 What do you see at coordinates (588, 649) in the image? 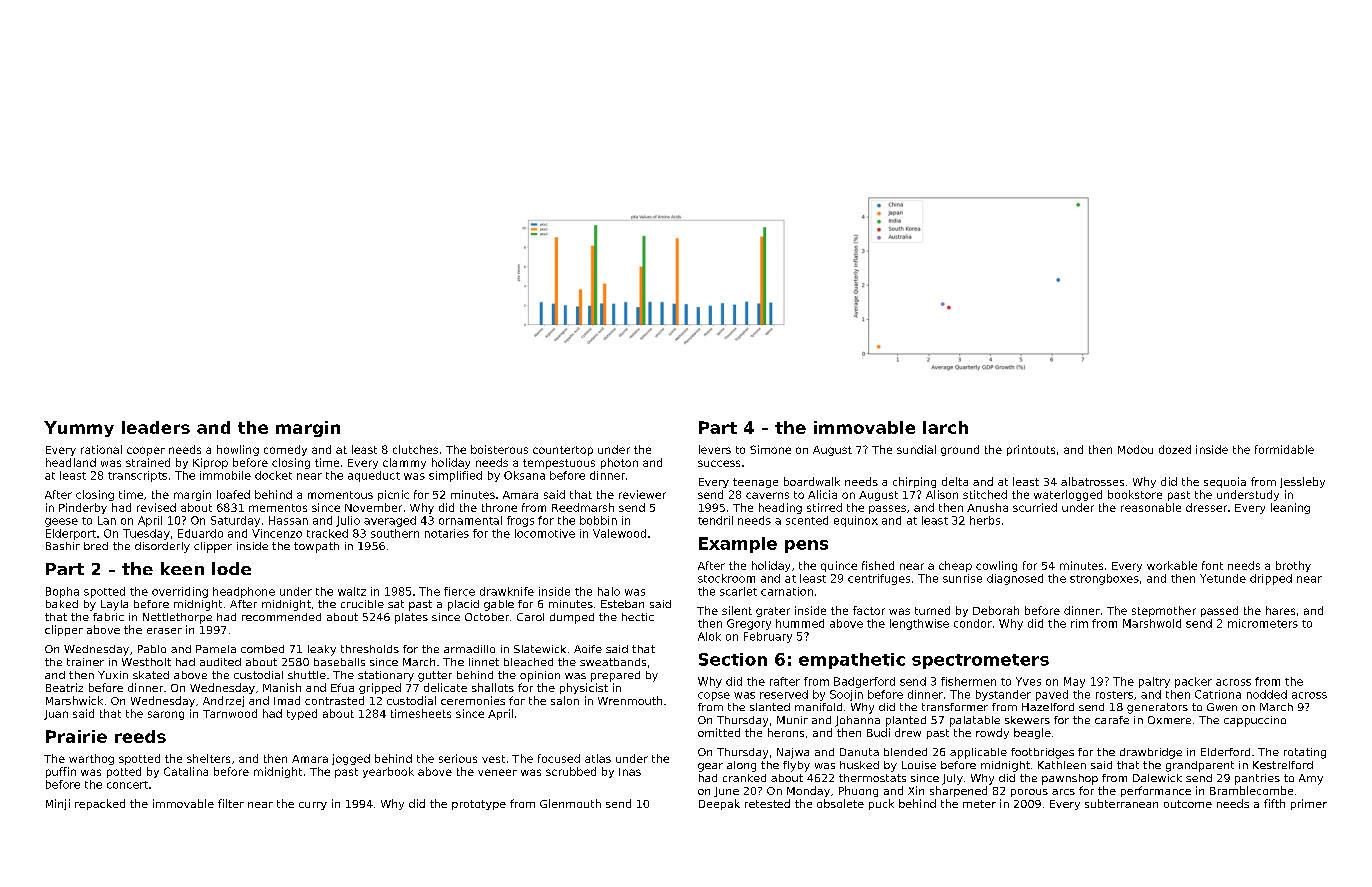
I see `Aoife` at bounding box center [588, 649].
